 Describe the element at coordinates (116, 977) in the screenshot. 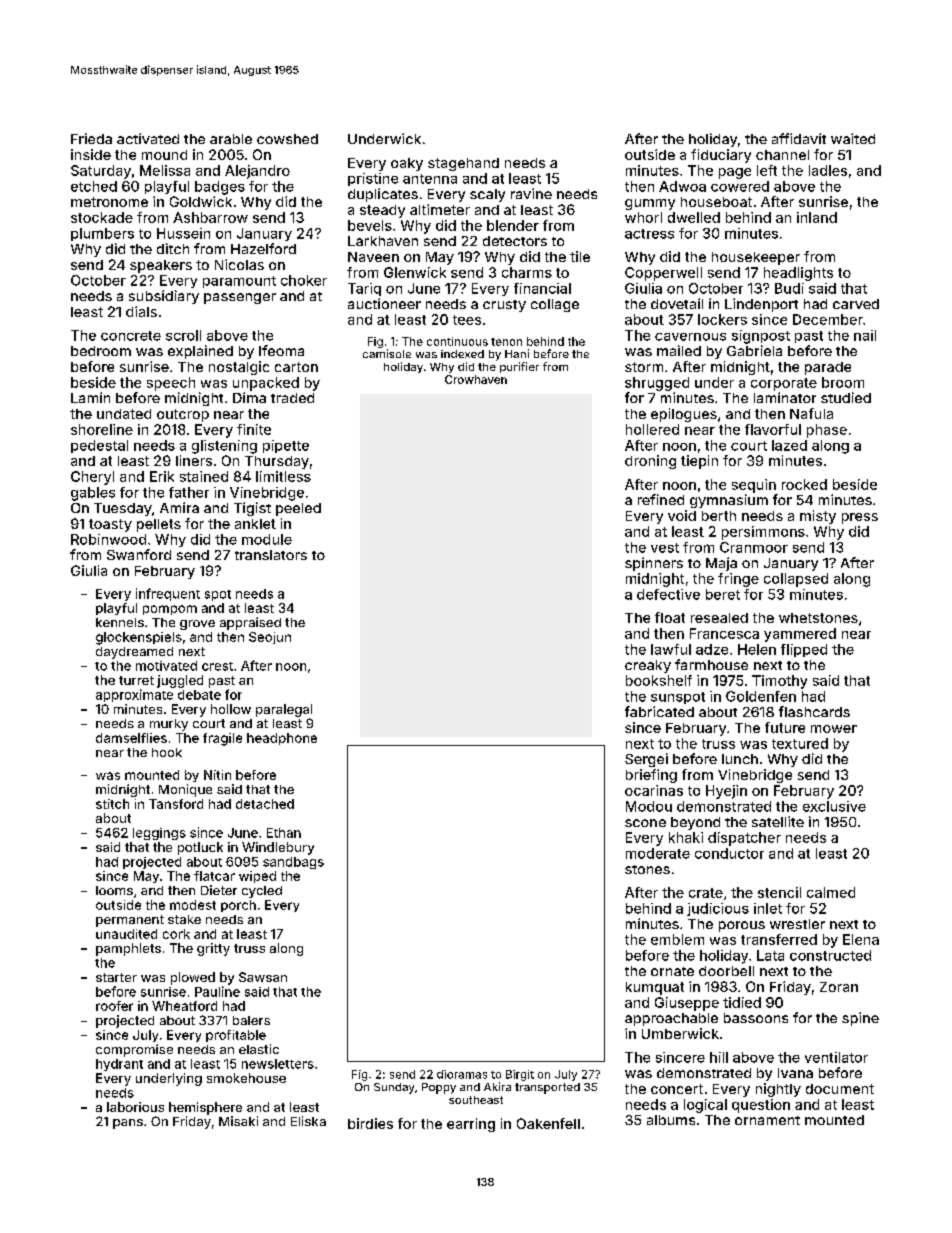

I see `starter` at that location.
